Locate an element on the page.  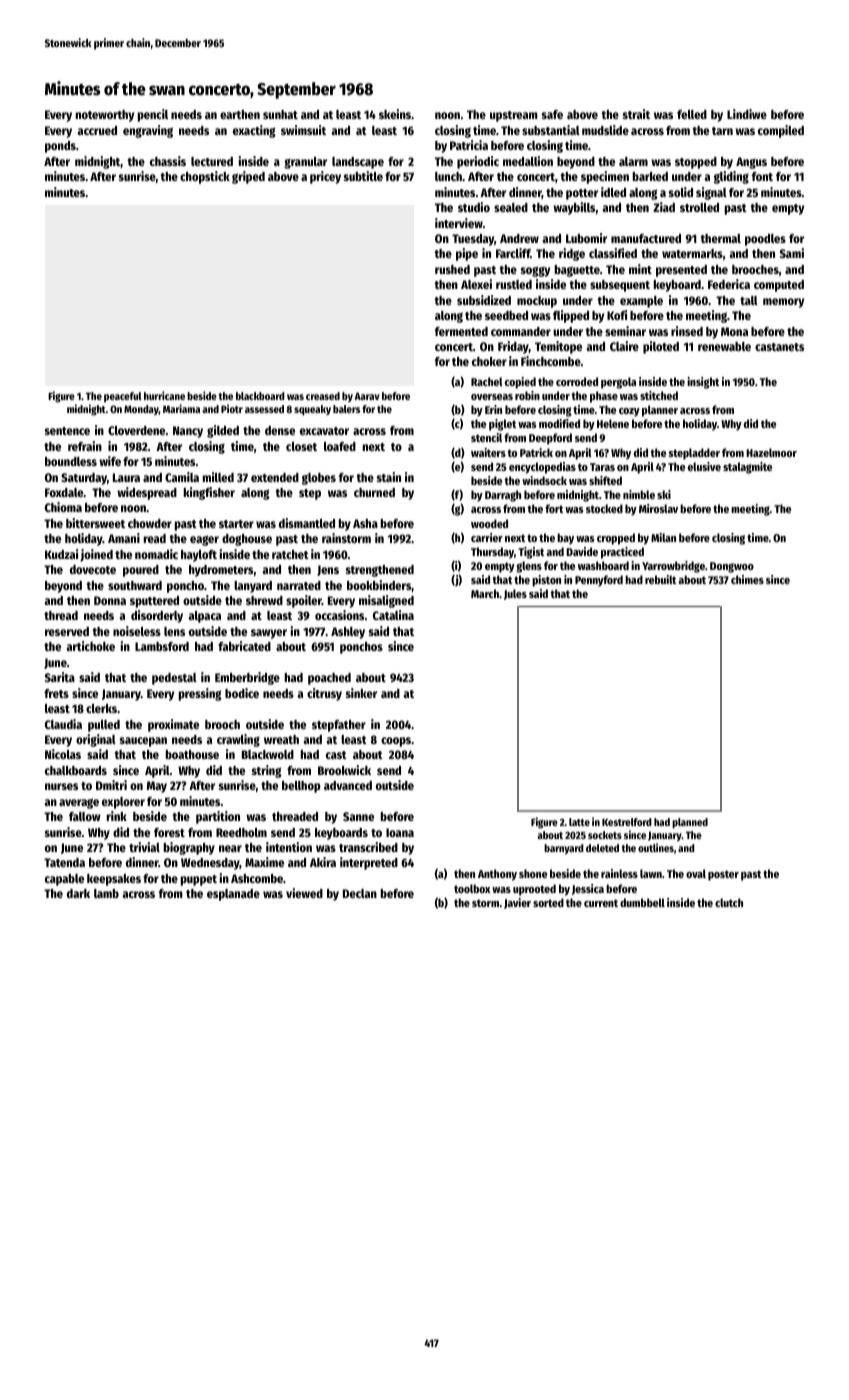
Aarav is located at coordinates (367, 396).
